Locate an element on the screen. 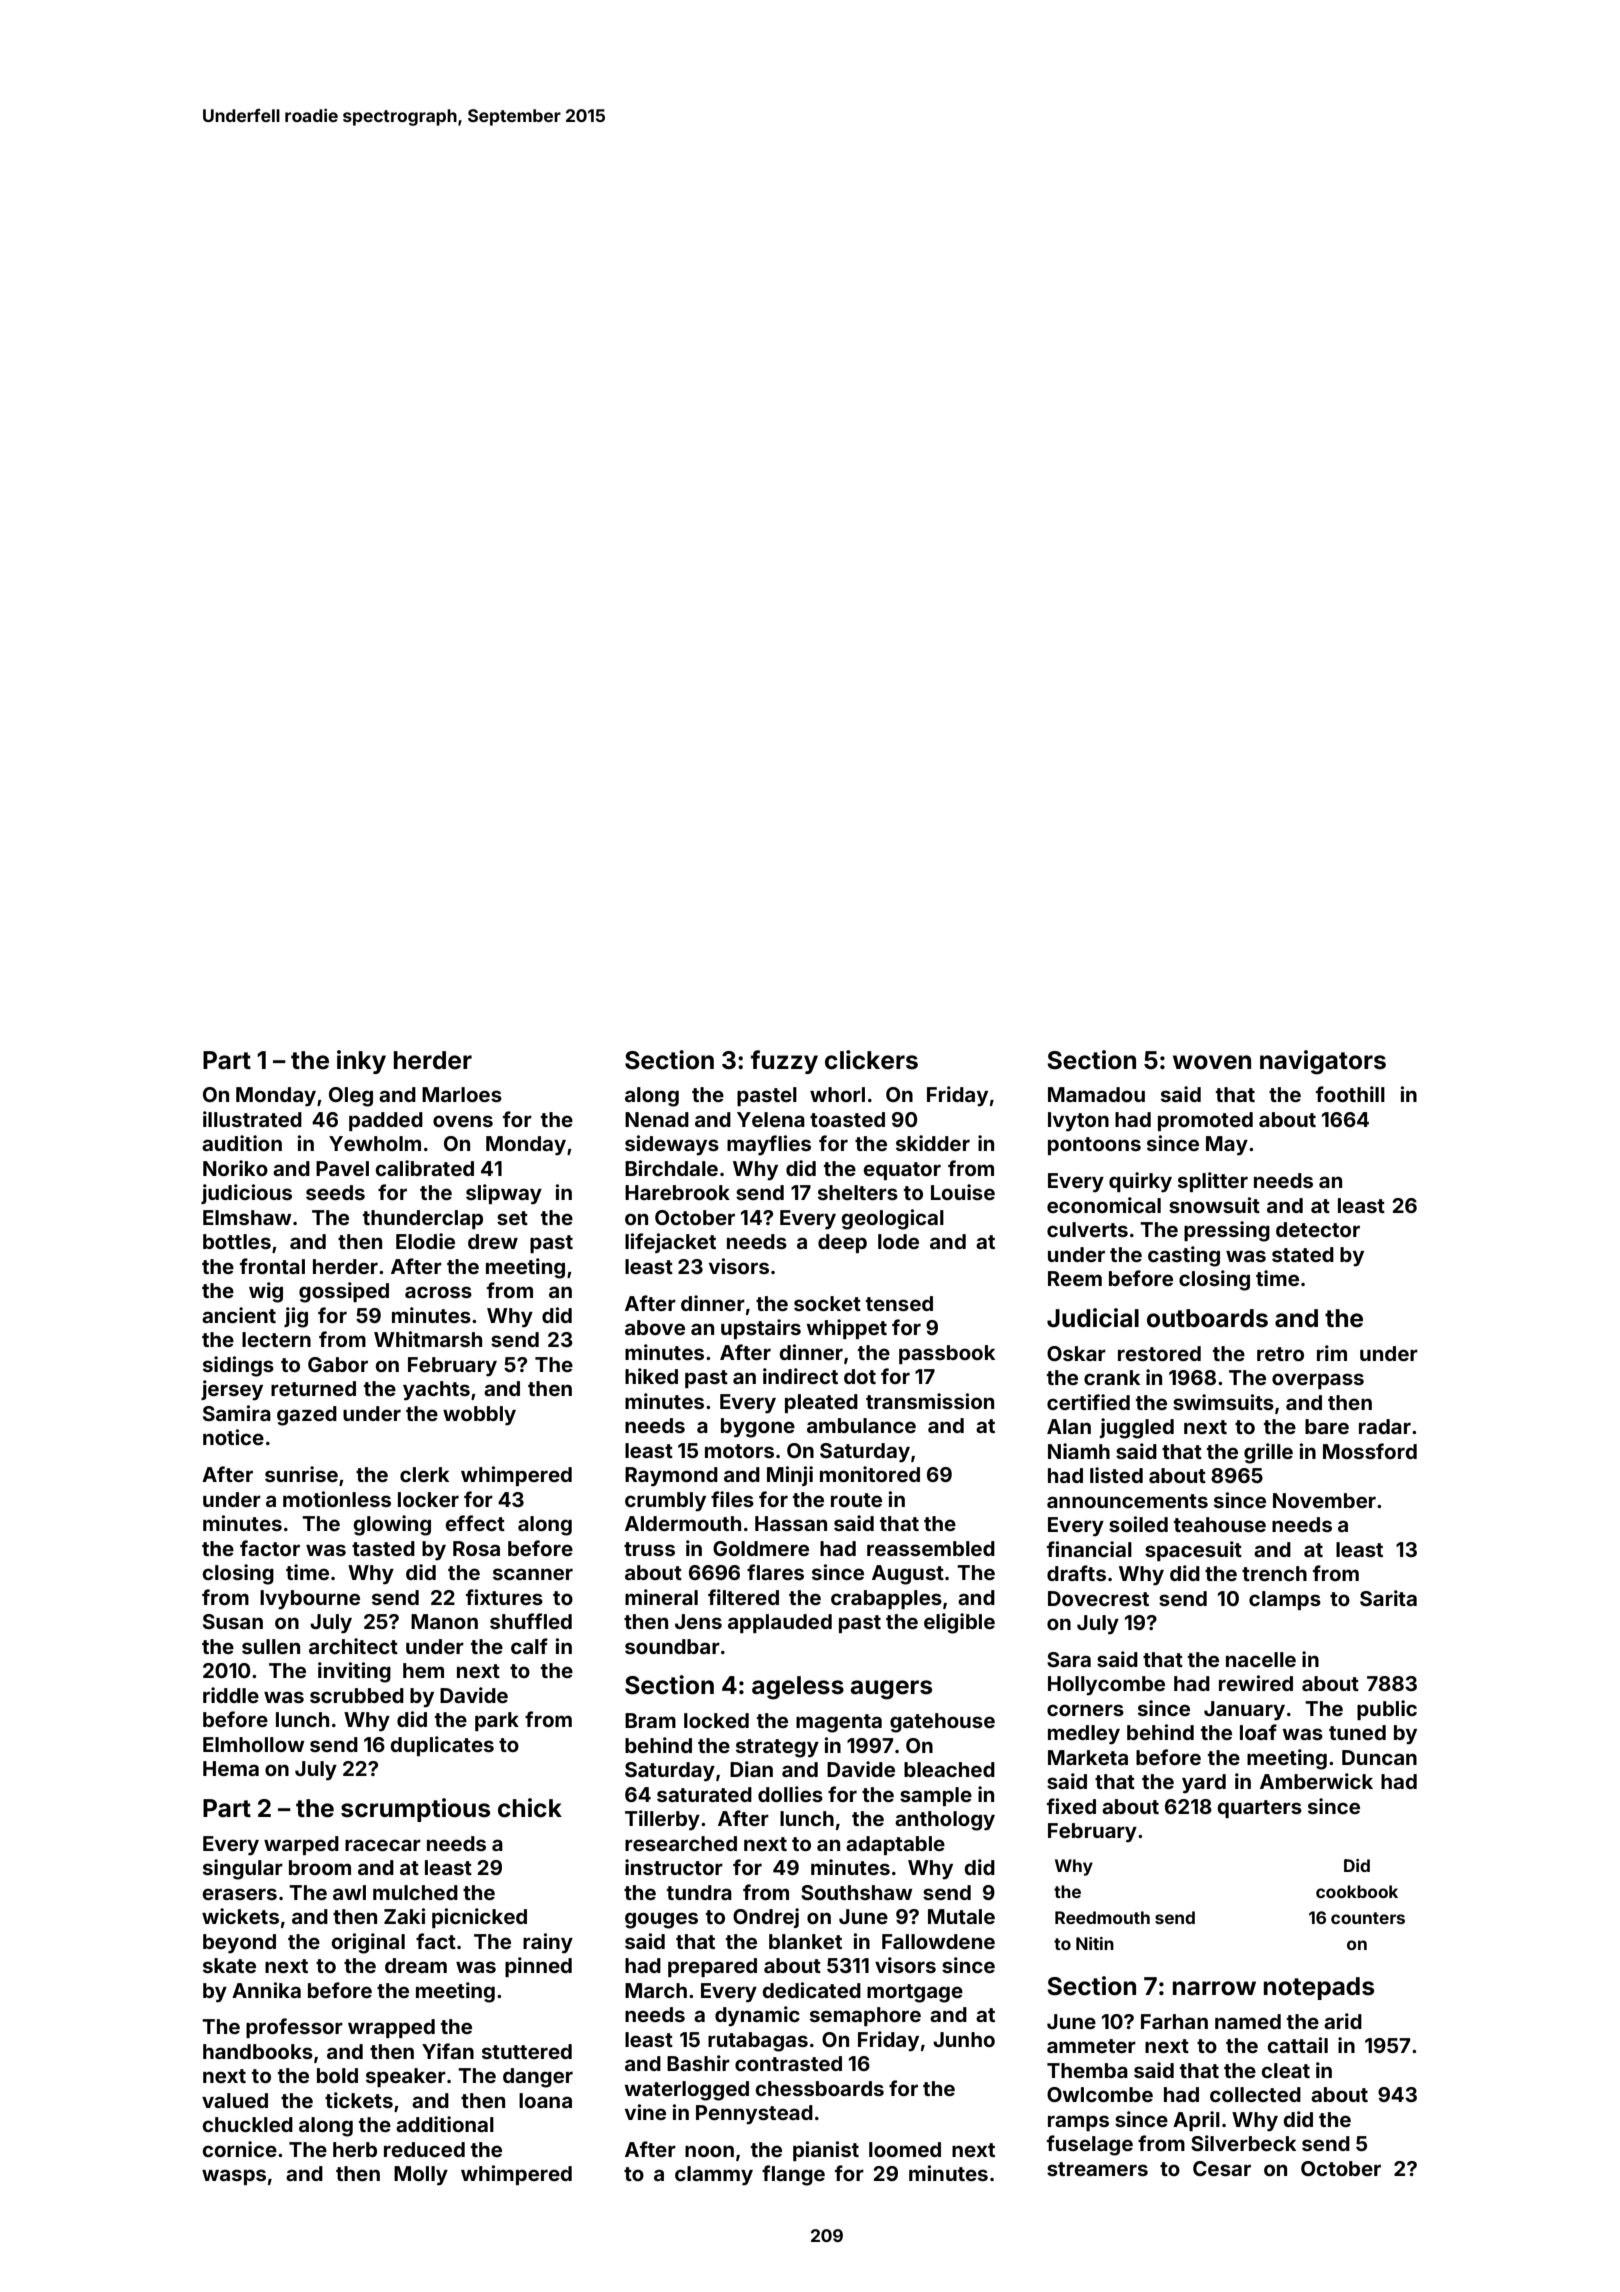 The image size is (1620, 2292). navigators is located at coordinates (1323, 1062).
